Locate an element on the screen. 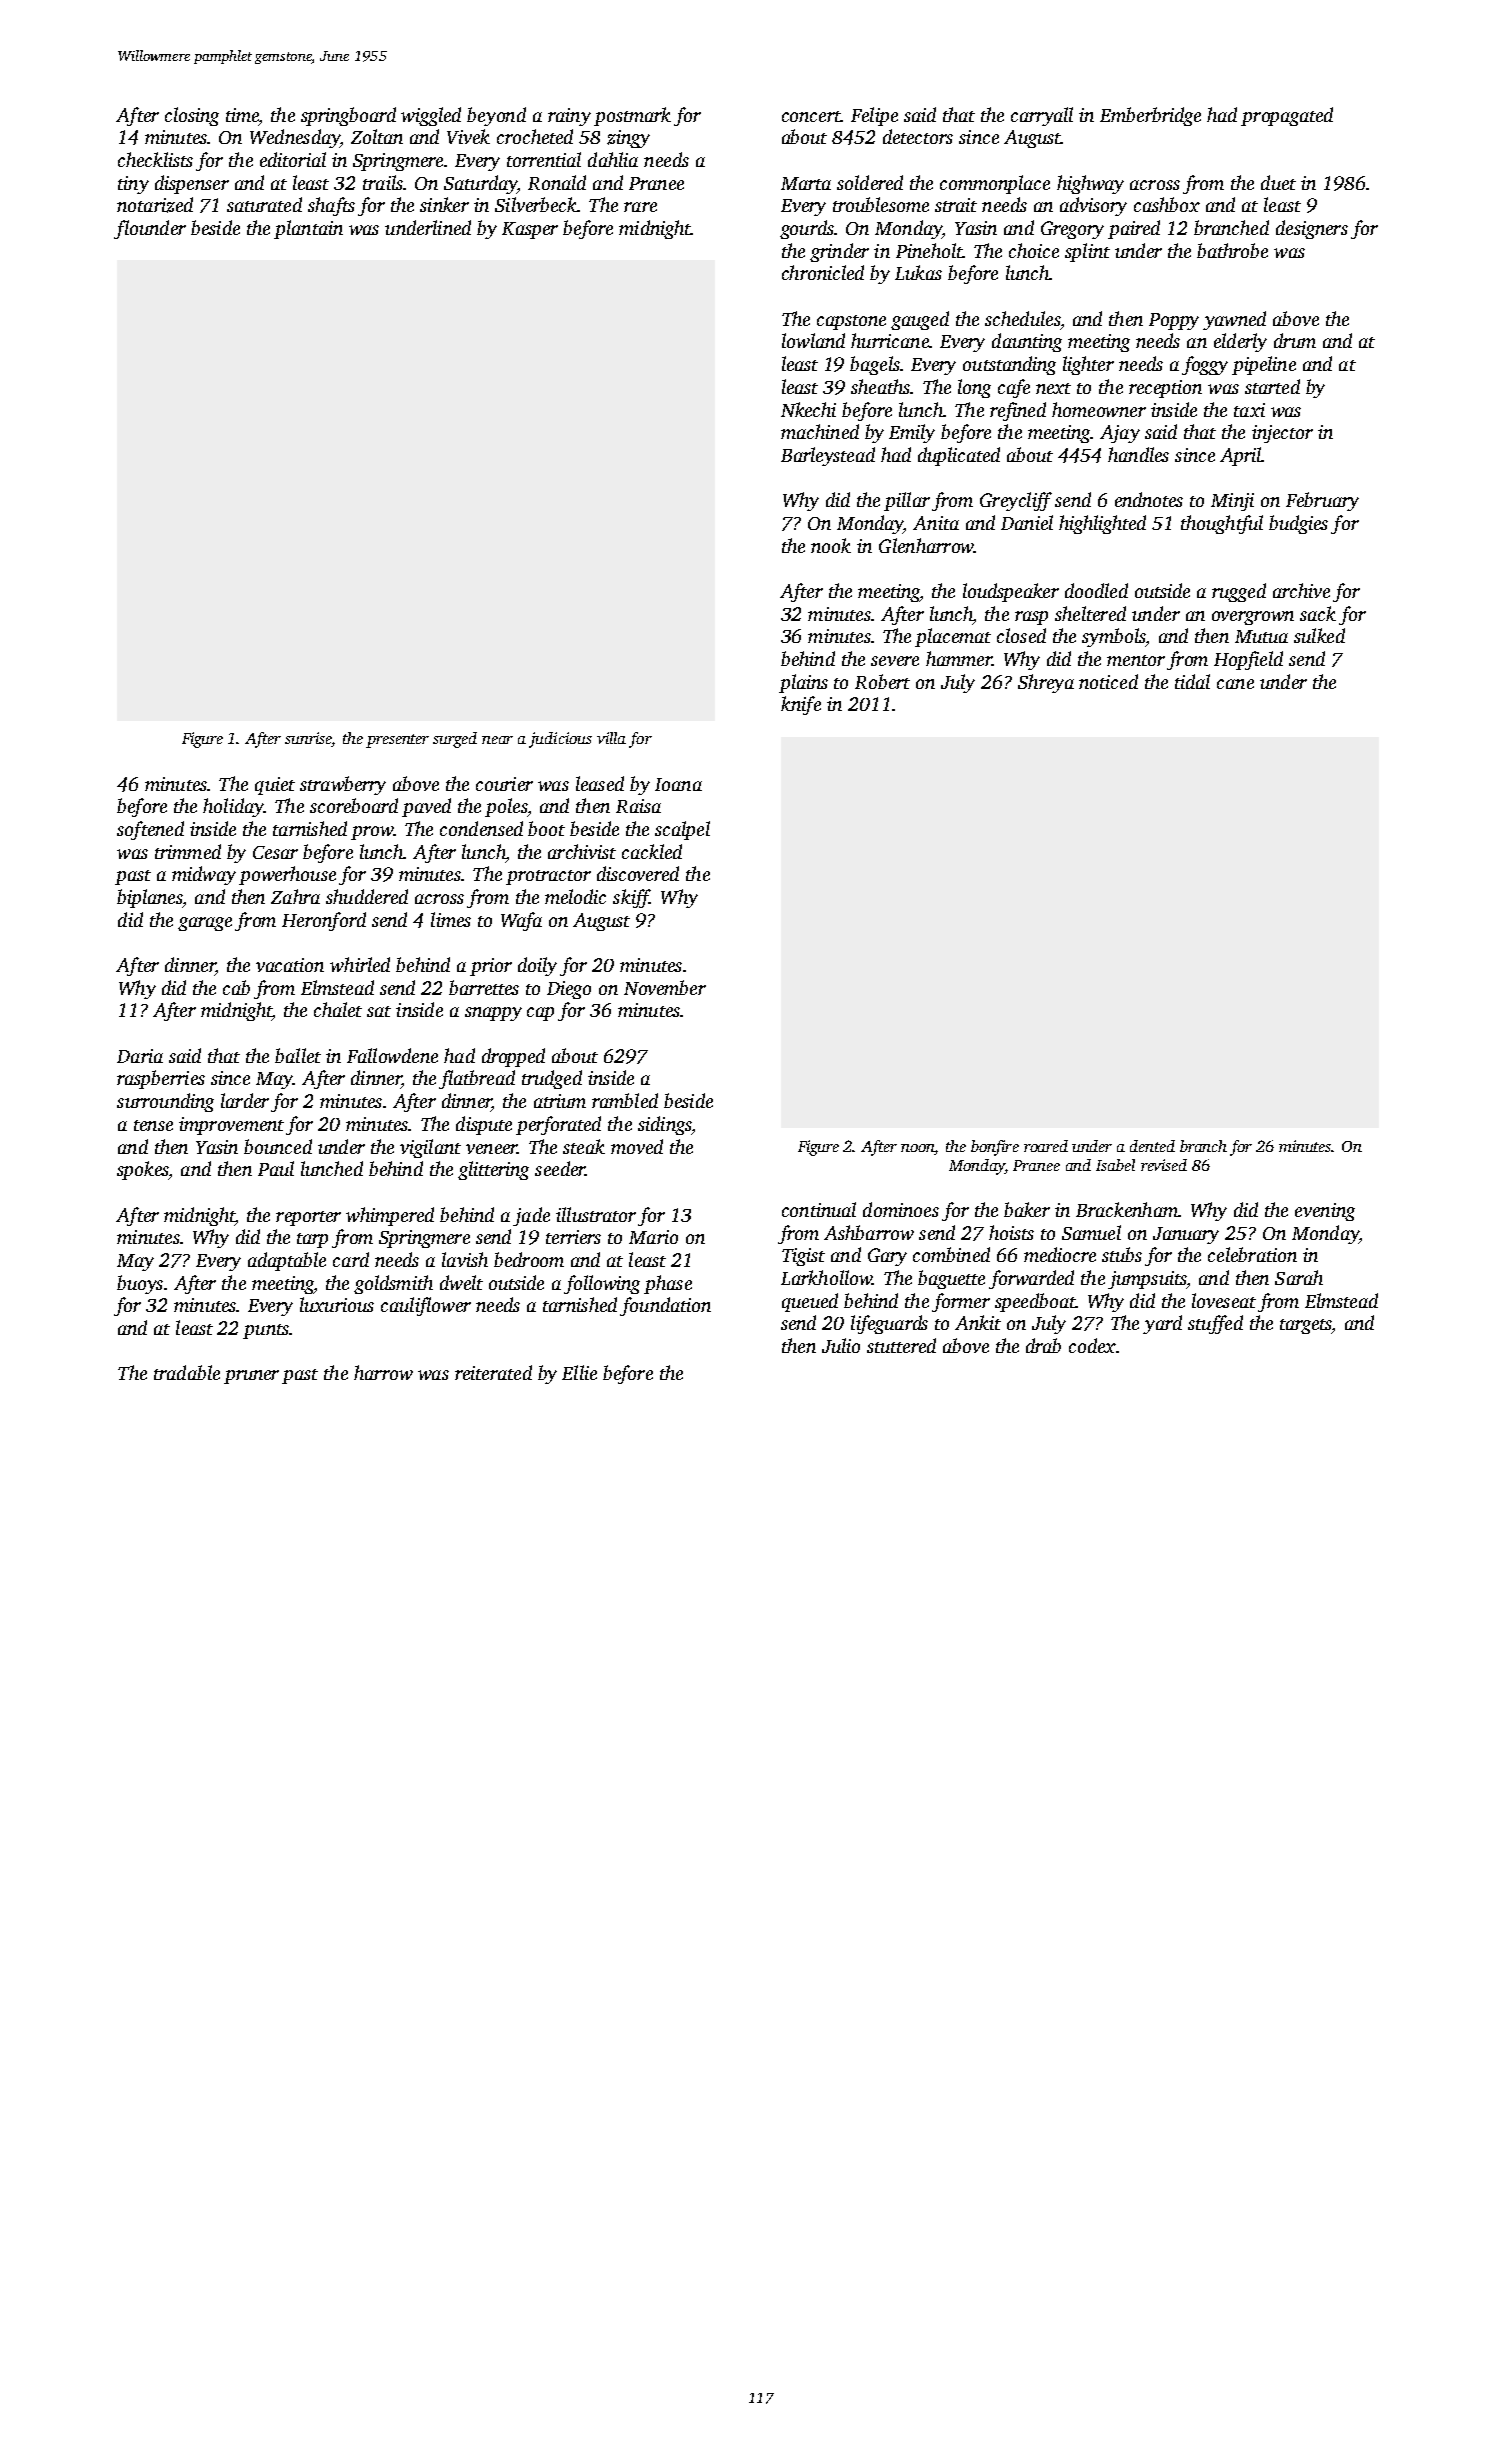  severe is located at coordinates (895, 661).
